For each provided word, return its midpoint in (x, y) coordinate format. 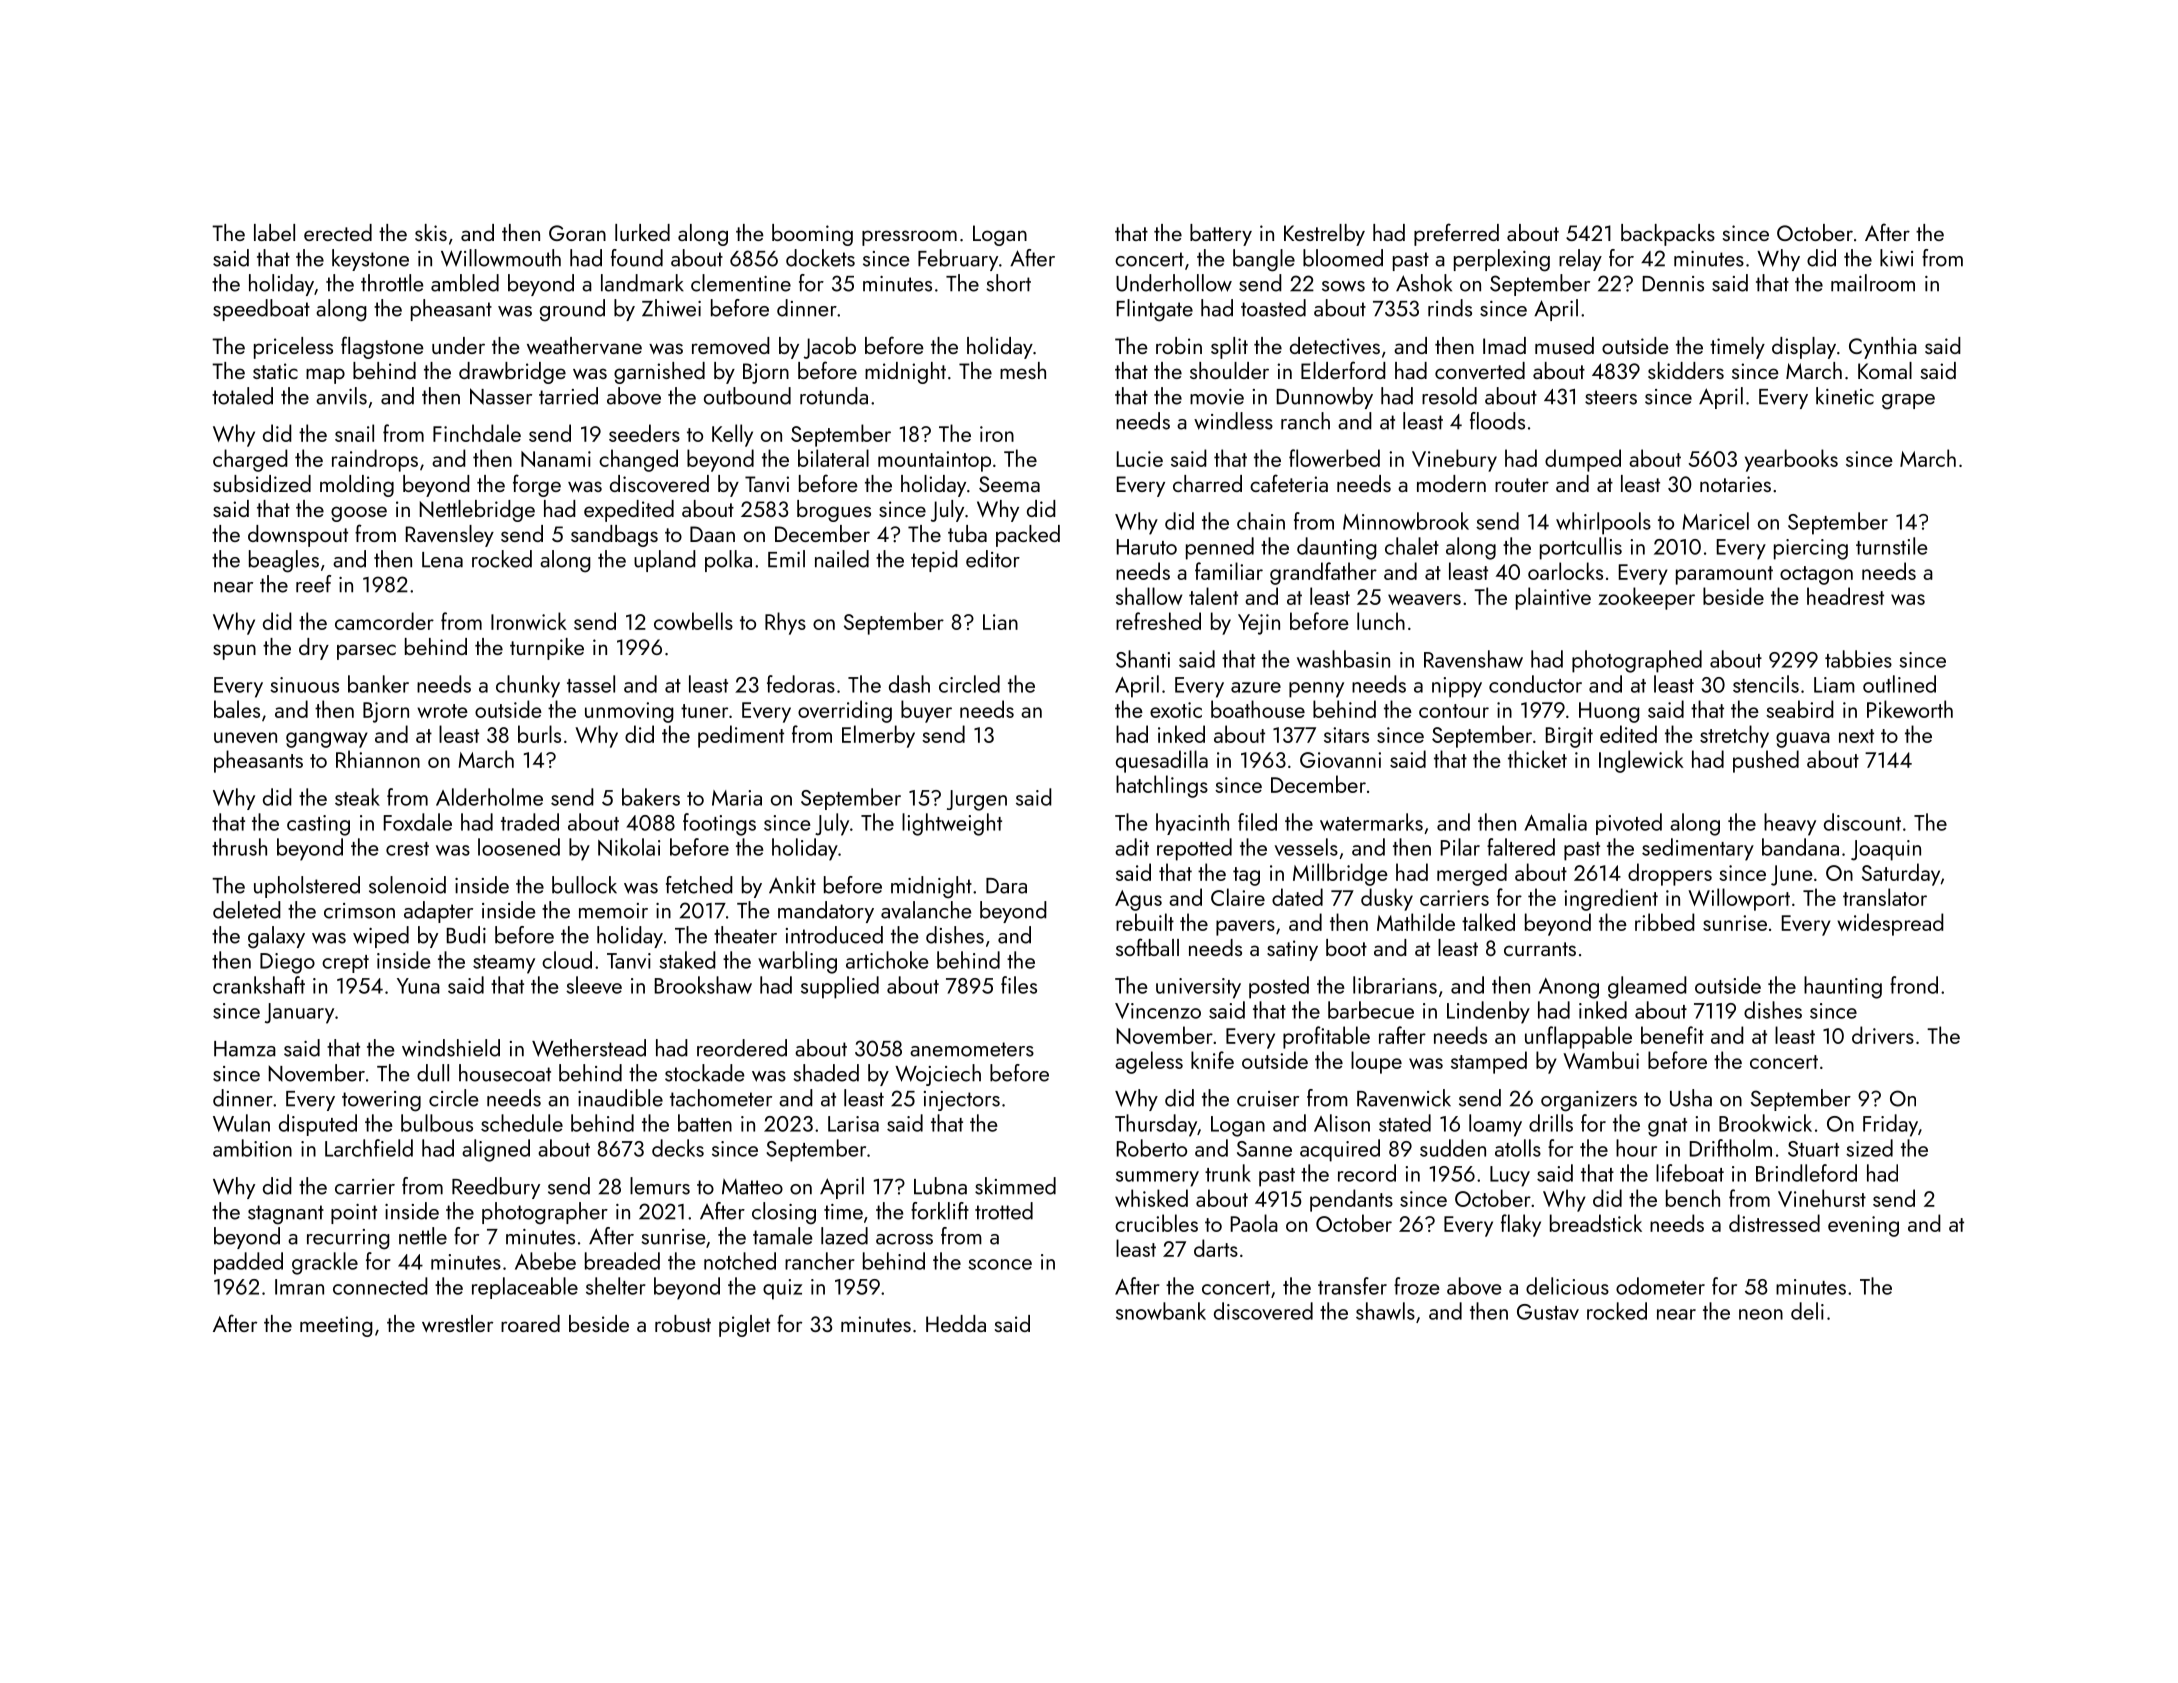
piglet (744, 1326)
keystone (370, 260)
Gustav (1548, 1312)
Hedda (956, 1323)
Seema (1009, 484)
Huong (1609, 712)
